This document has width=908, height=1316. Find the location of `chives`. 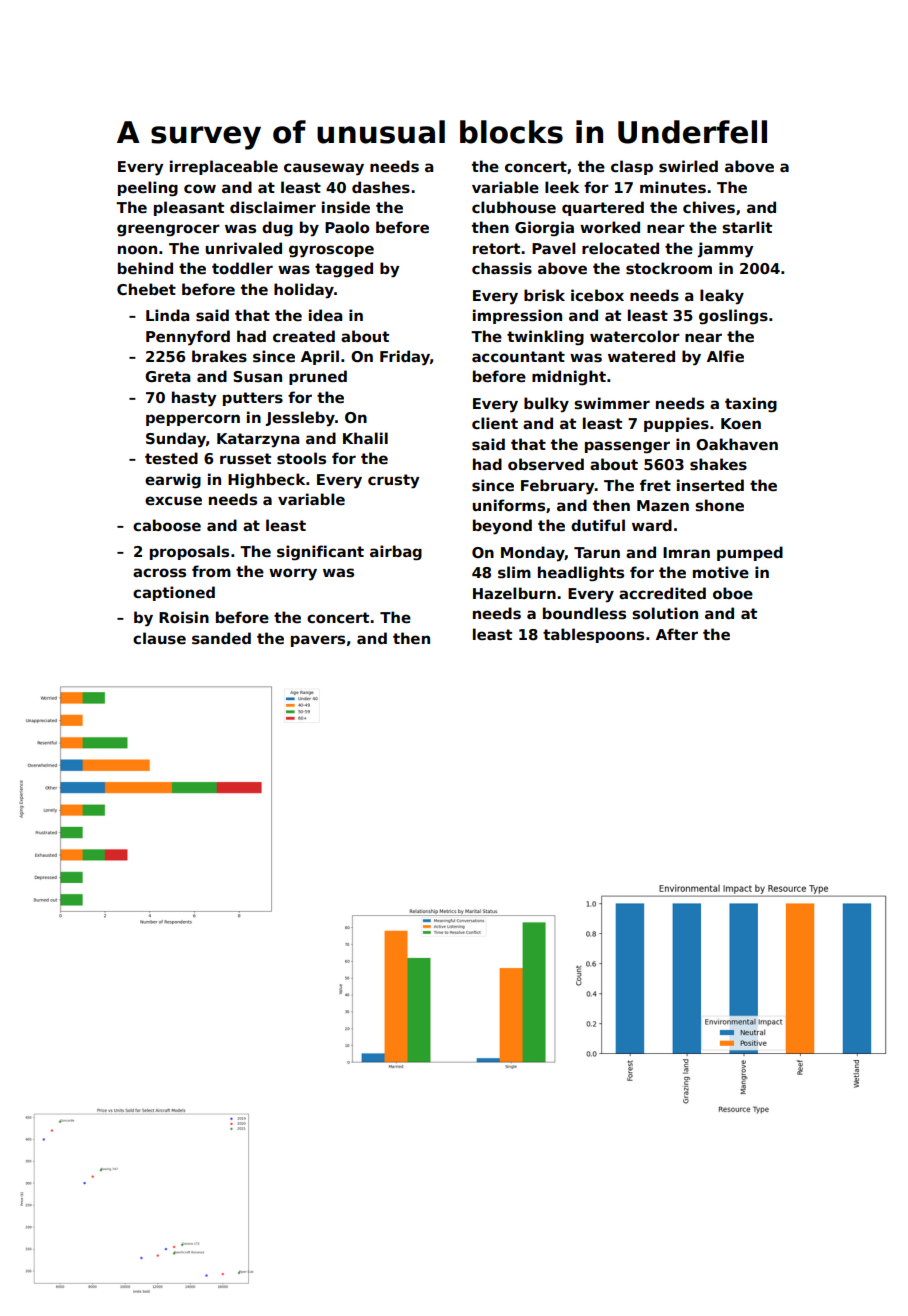

chives is located at coordinates (709, 207).
